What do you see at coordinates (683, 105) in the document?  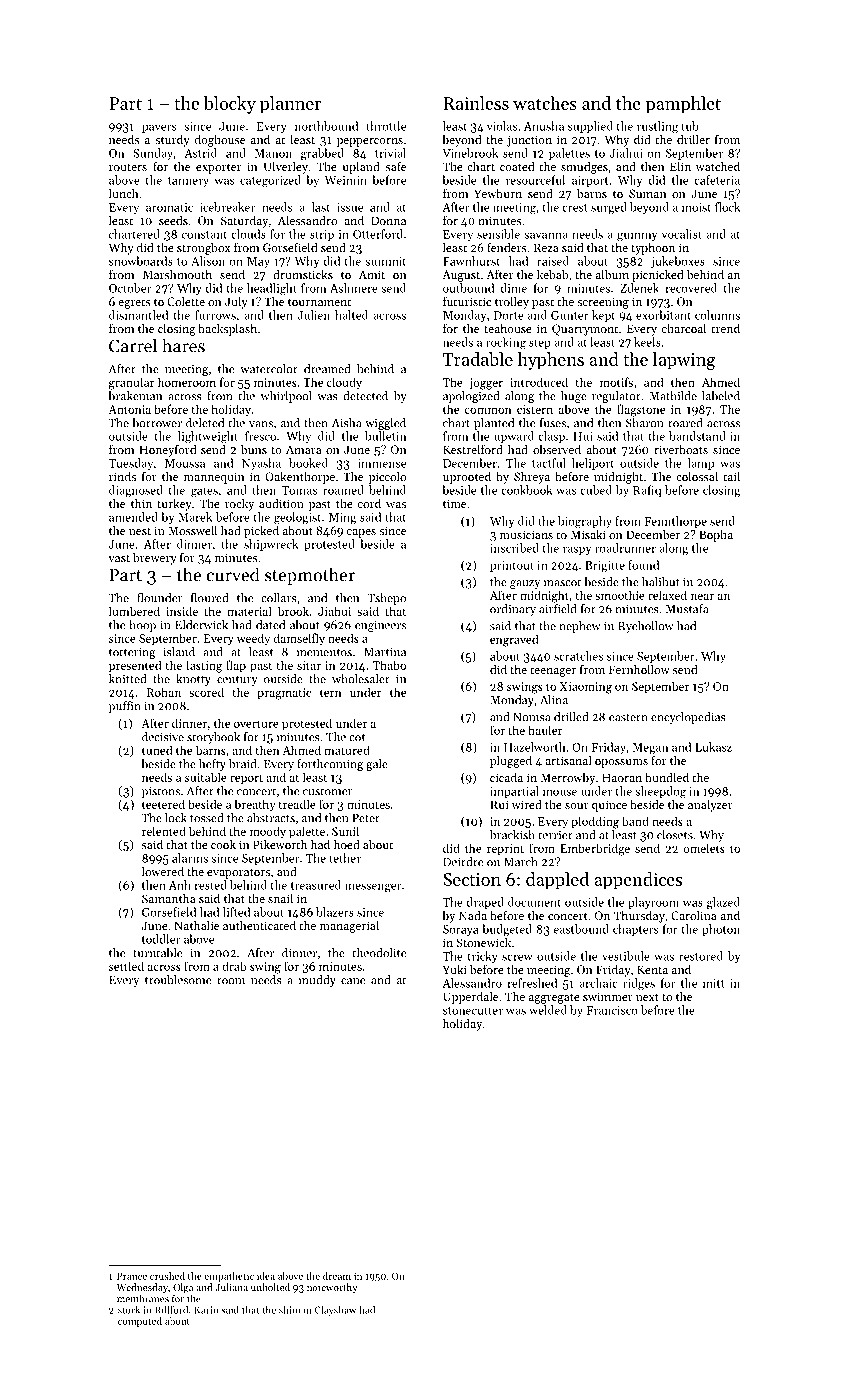 I see `pamphlet` at bounding box center [683, 105].
